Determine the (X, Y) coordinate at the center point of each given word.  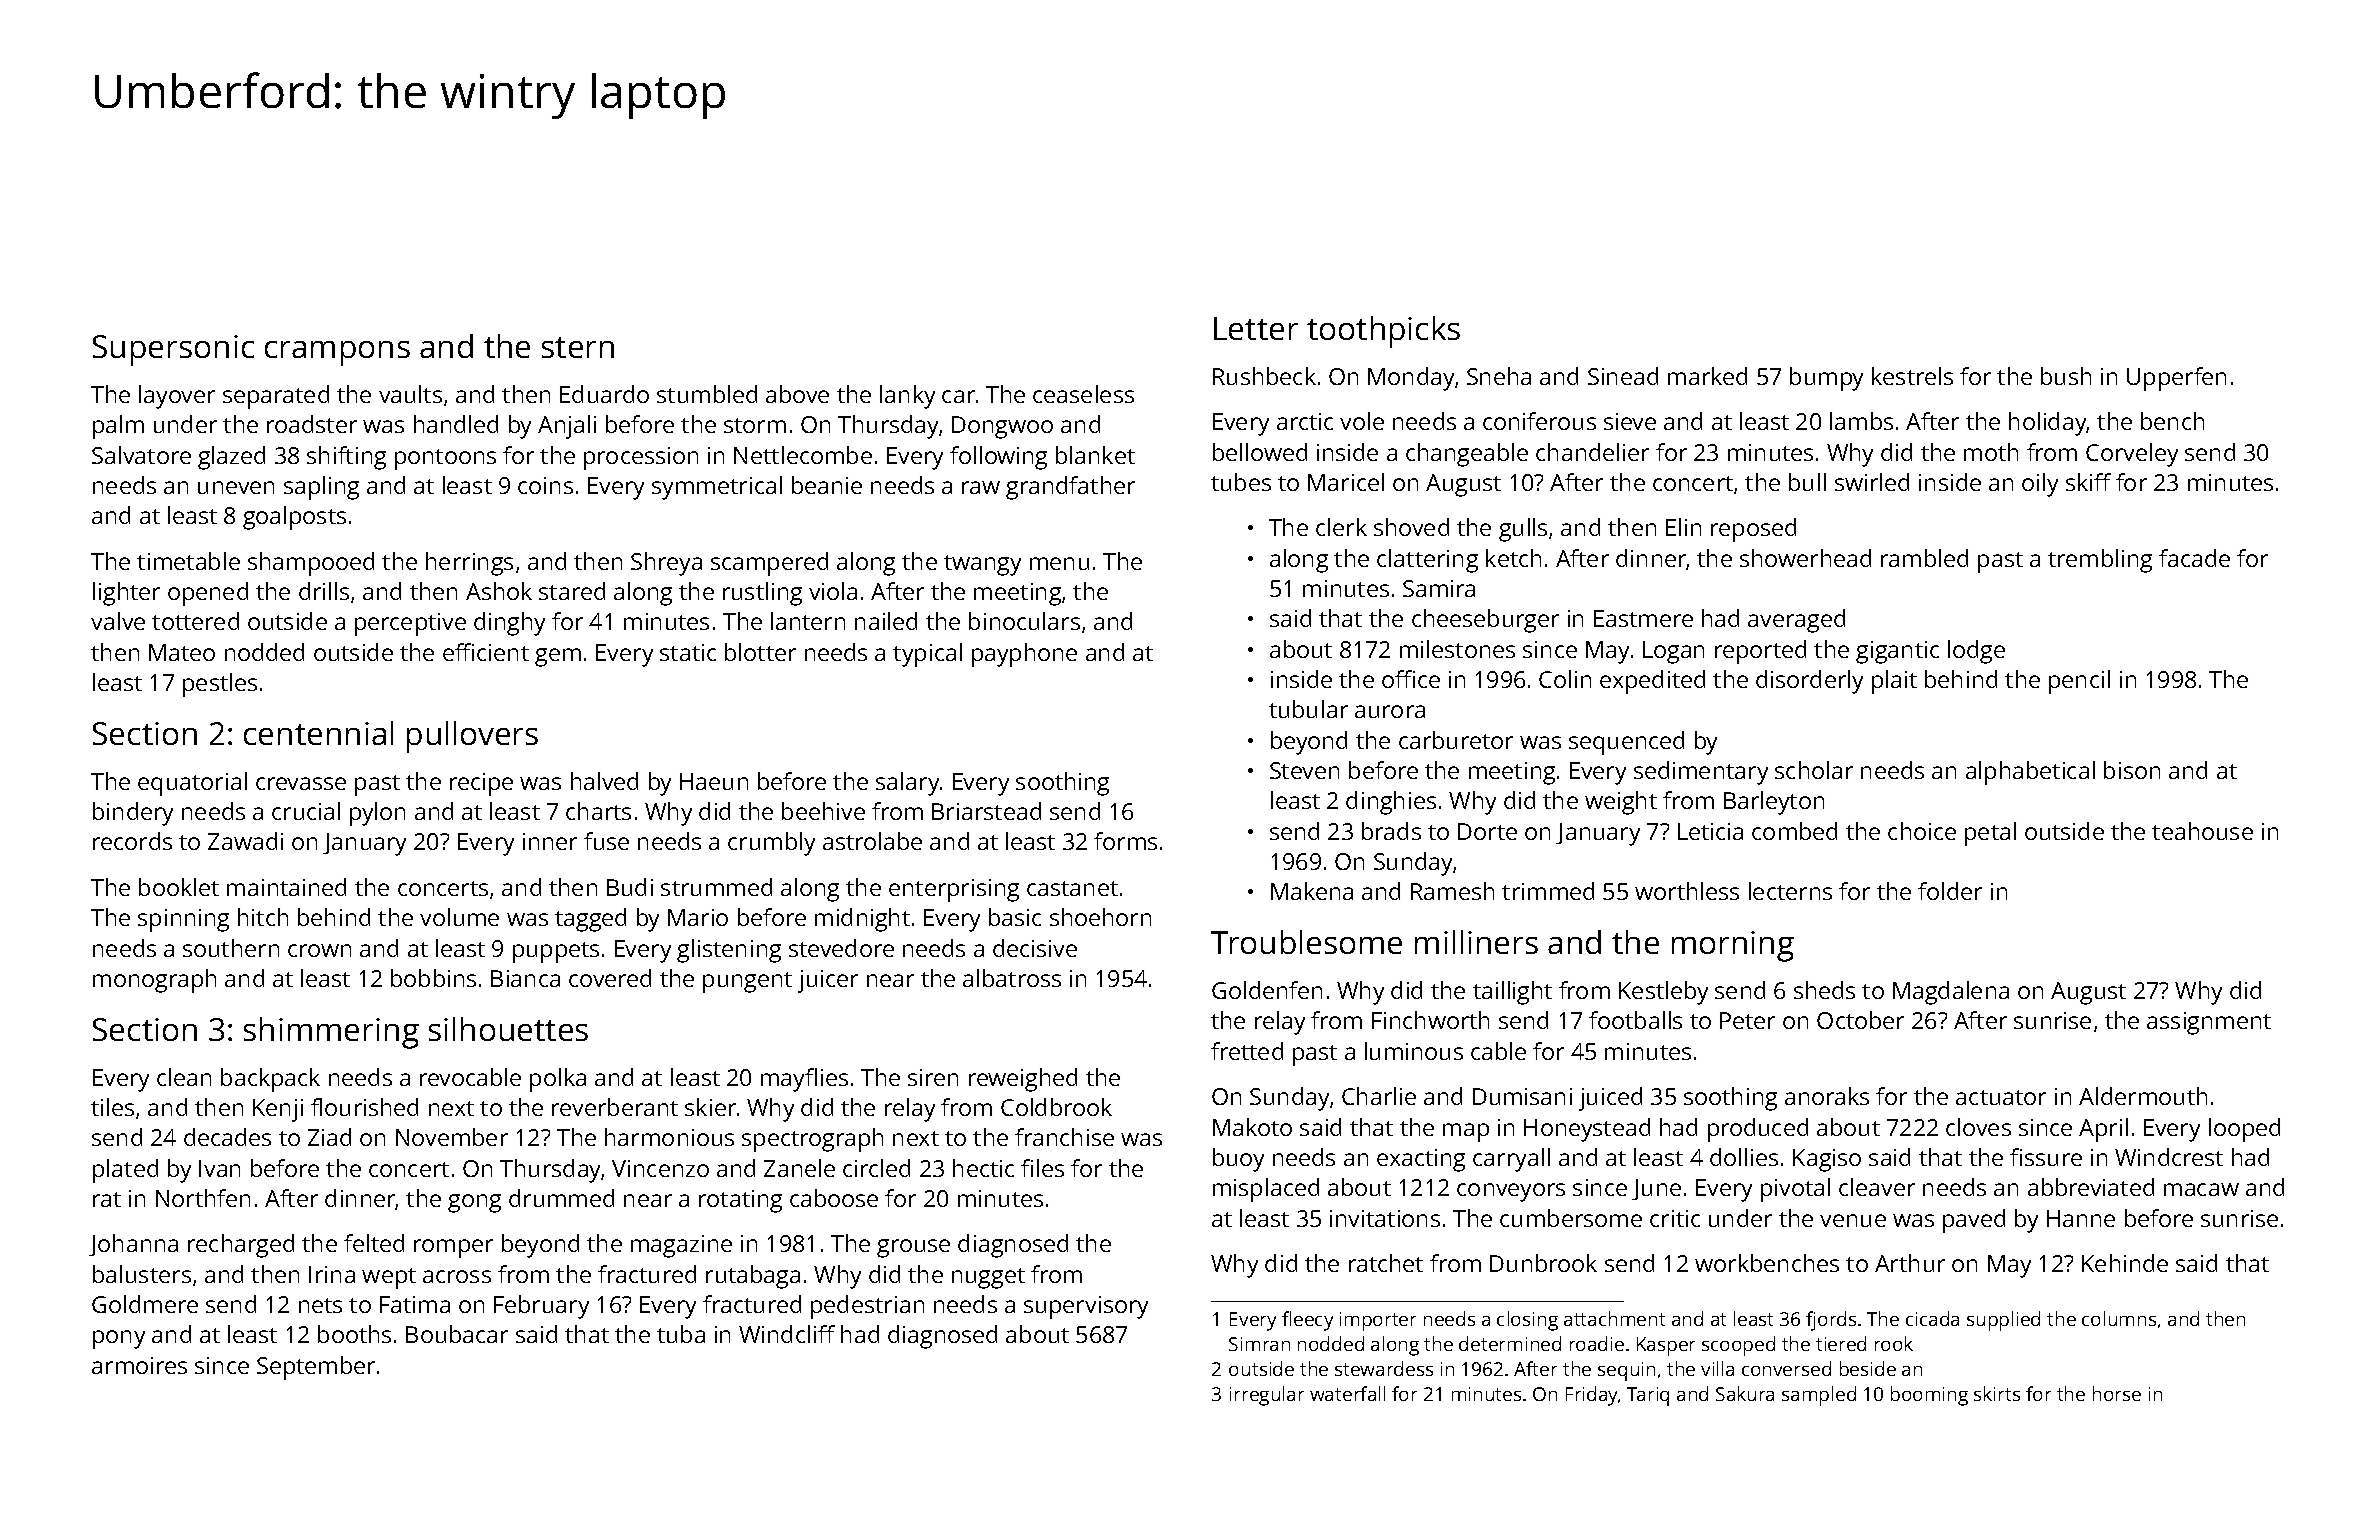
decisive (1035, 948)
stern (578, 347)
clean (184, 1077)
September (316, 1368)
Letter (1256, 328)
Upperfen (2176, 379)
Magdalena (1951, 993)
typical (927, 655)
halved (604, 781)
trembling (2100, 561)
